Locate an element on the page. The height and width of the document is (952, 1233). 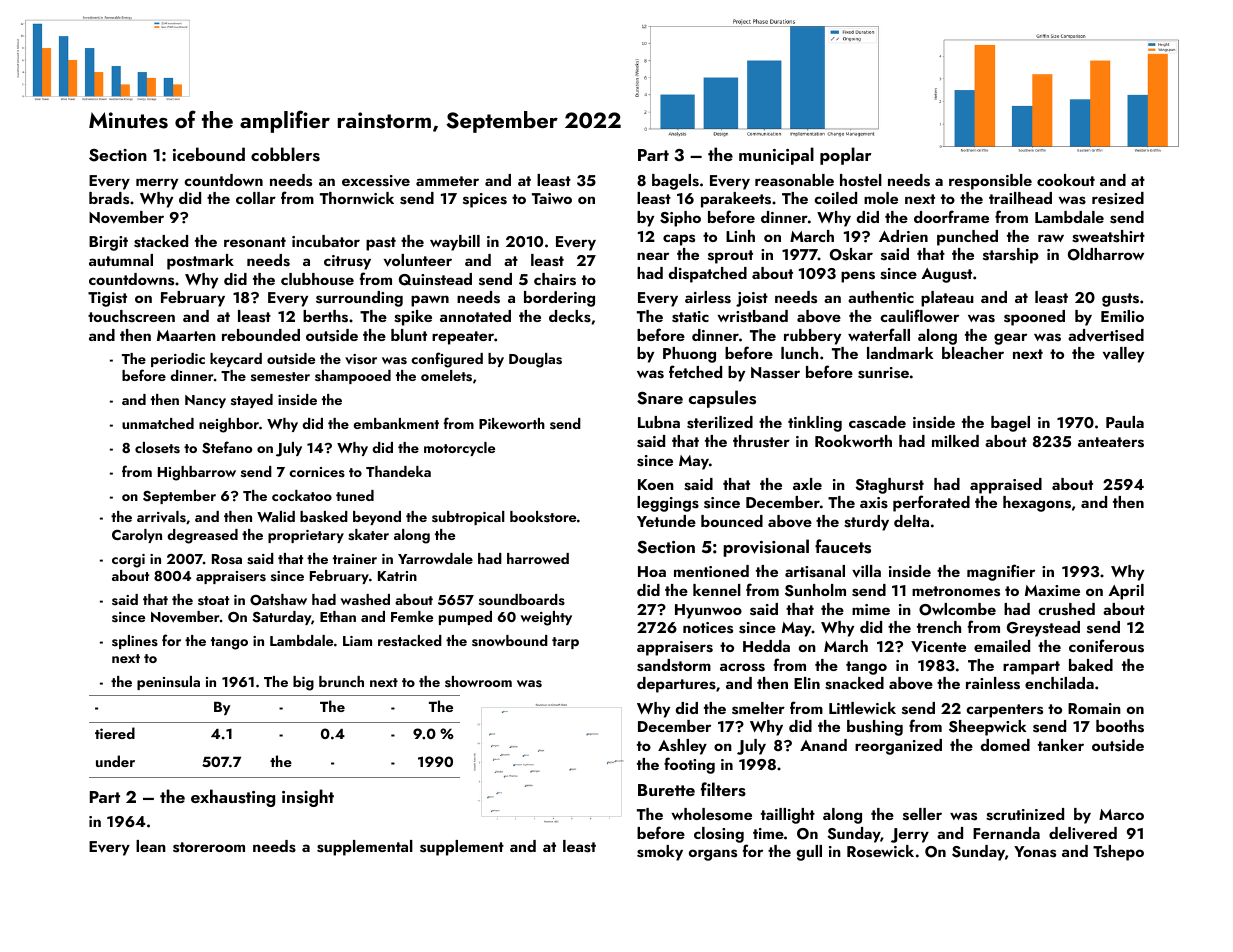
tanker is located at coordinates (1061, 745).
